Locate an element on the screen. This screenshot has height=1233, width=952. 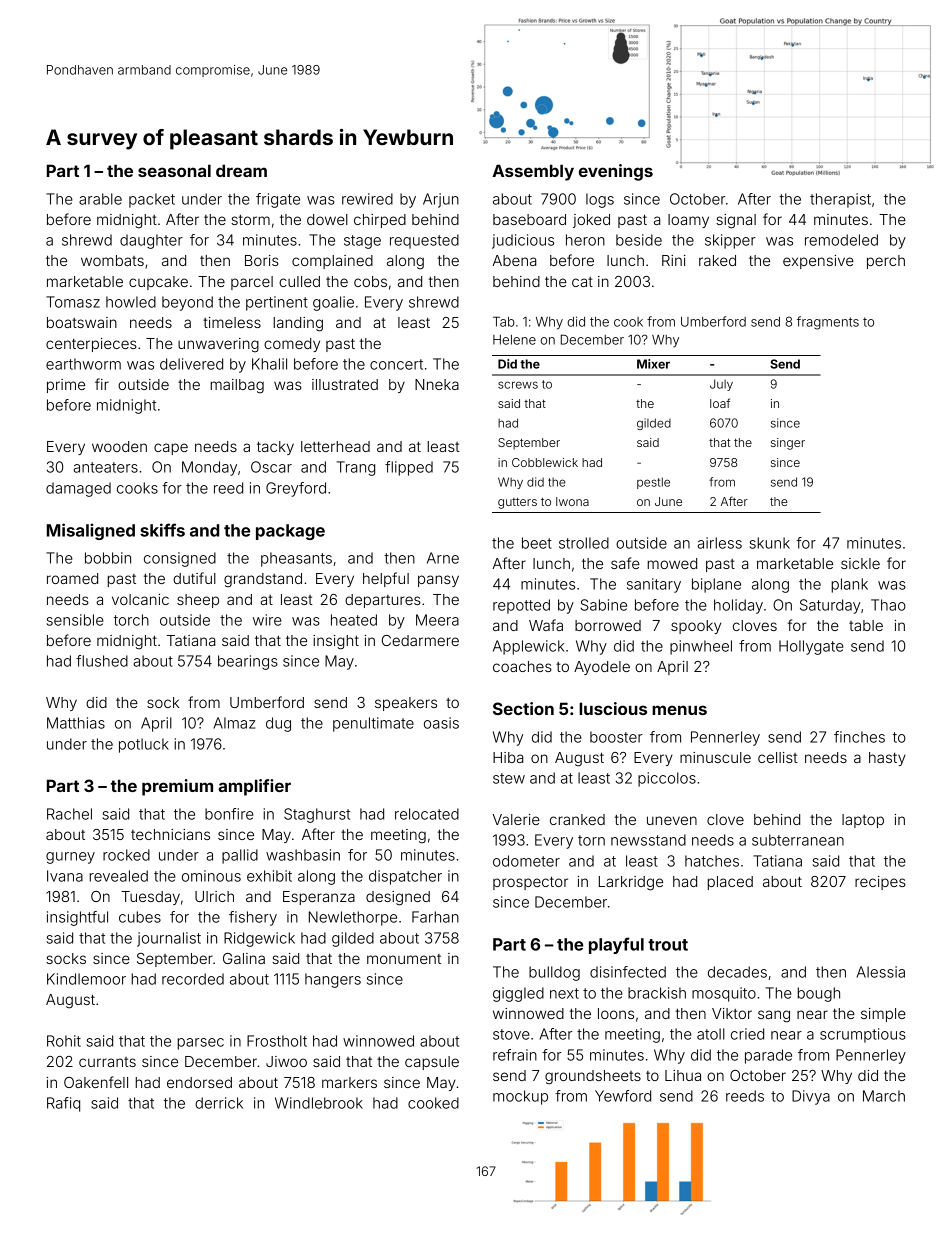
dug is located at coordinates (278, 724).
